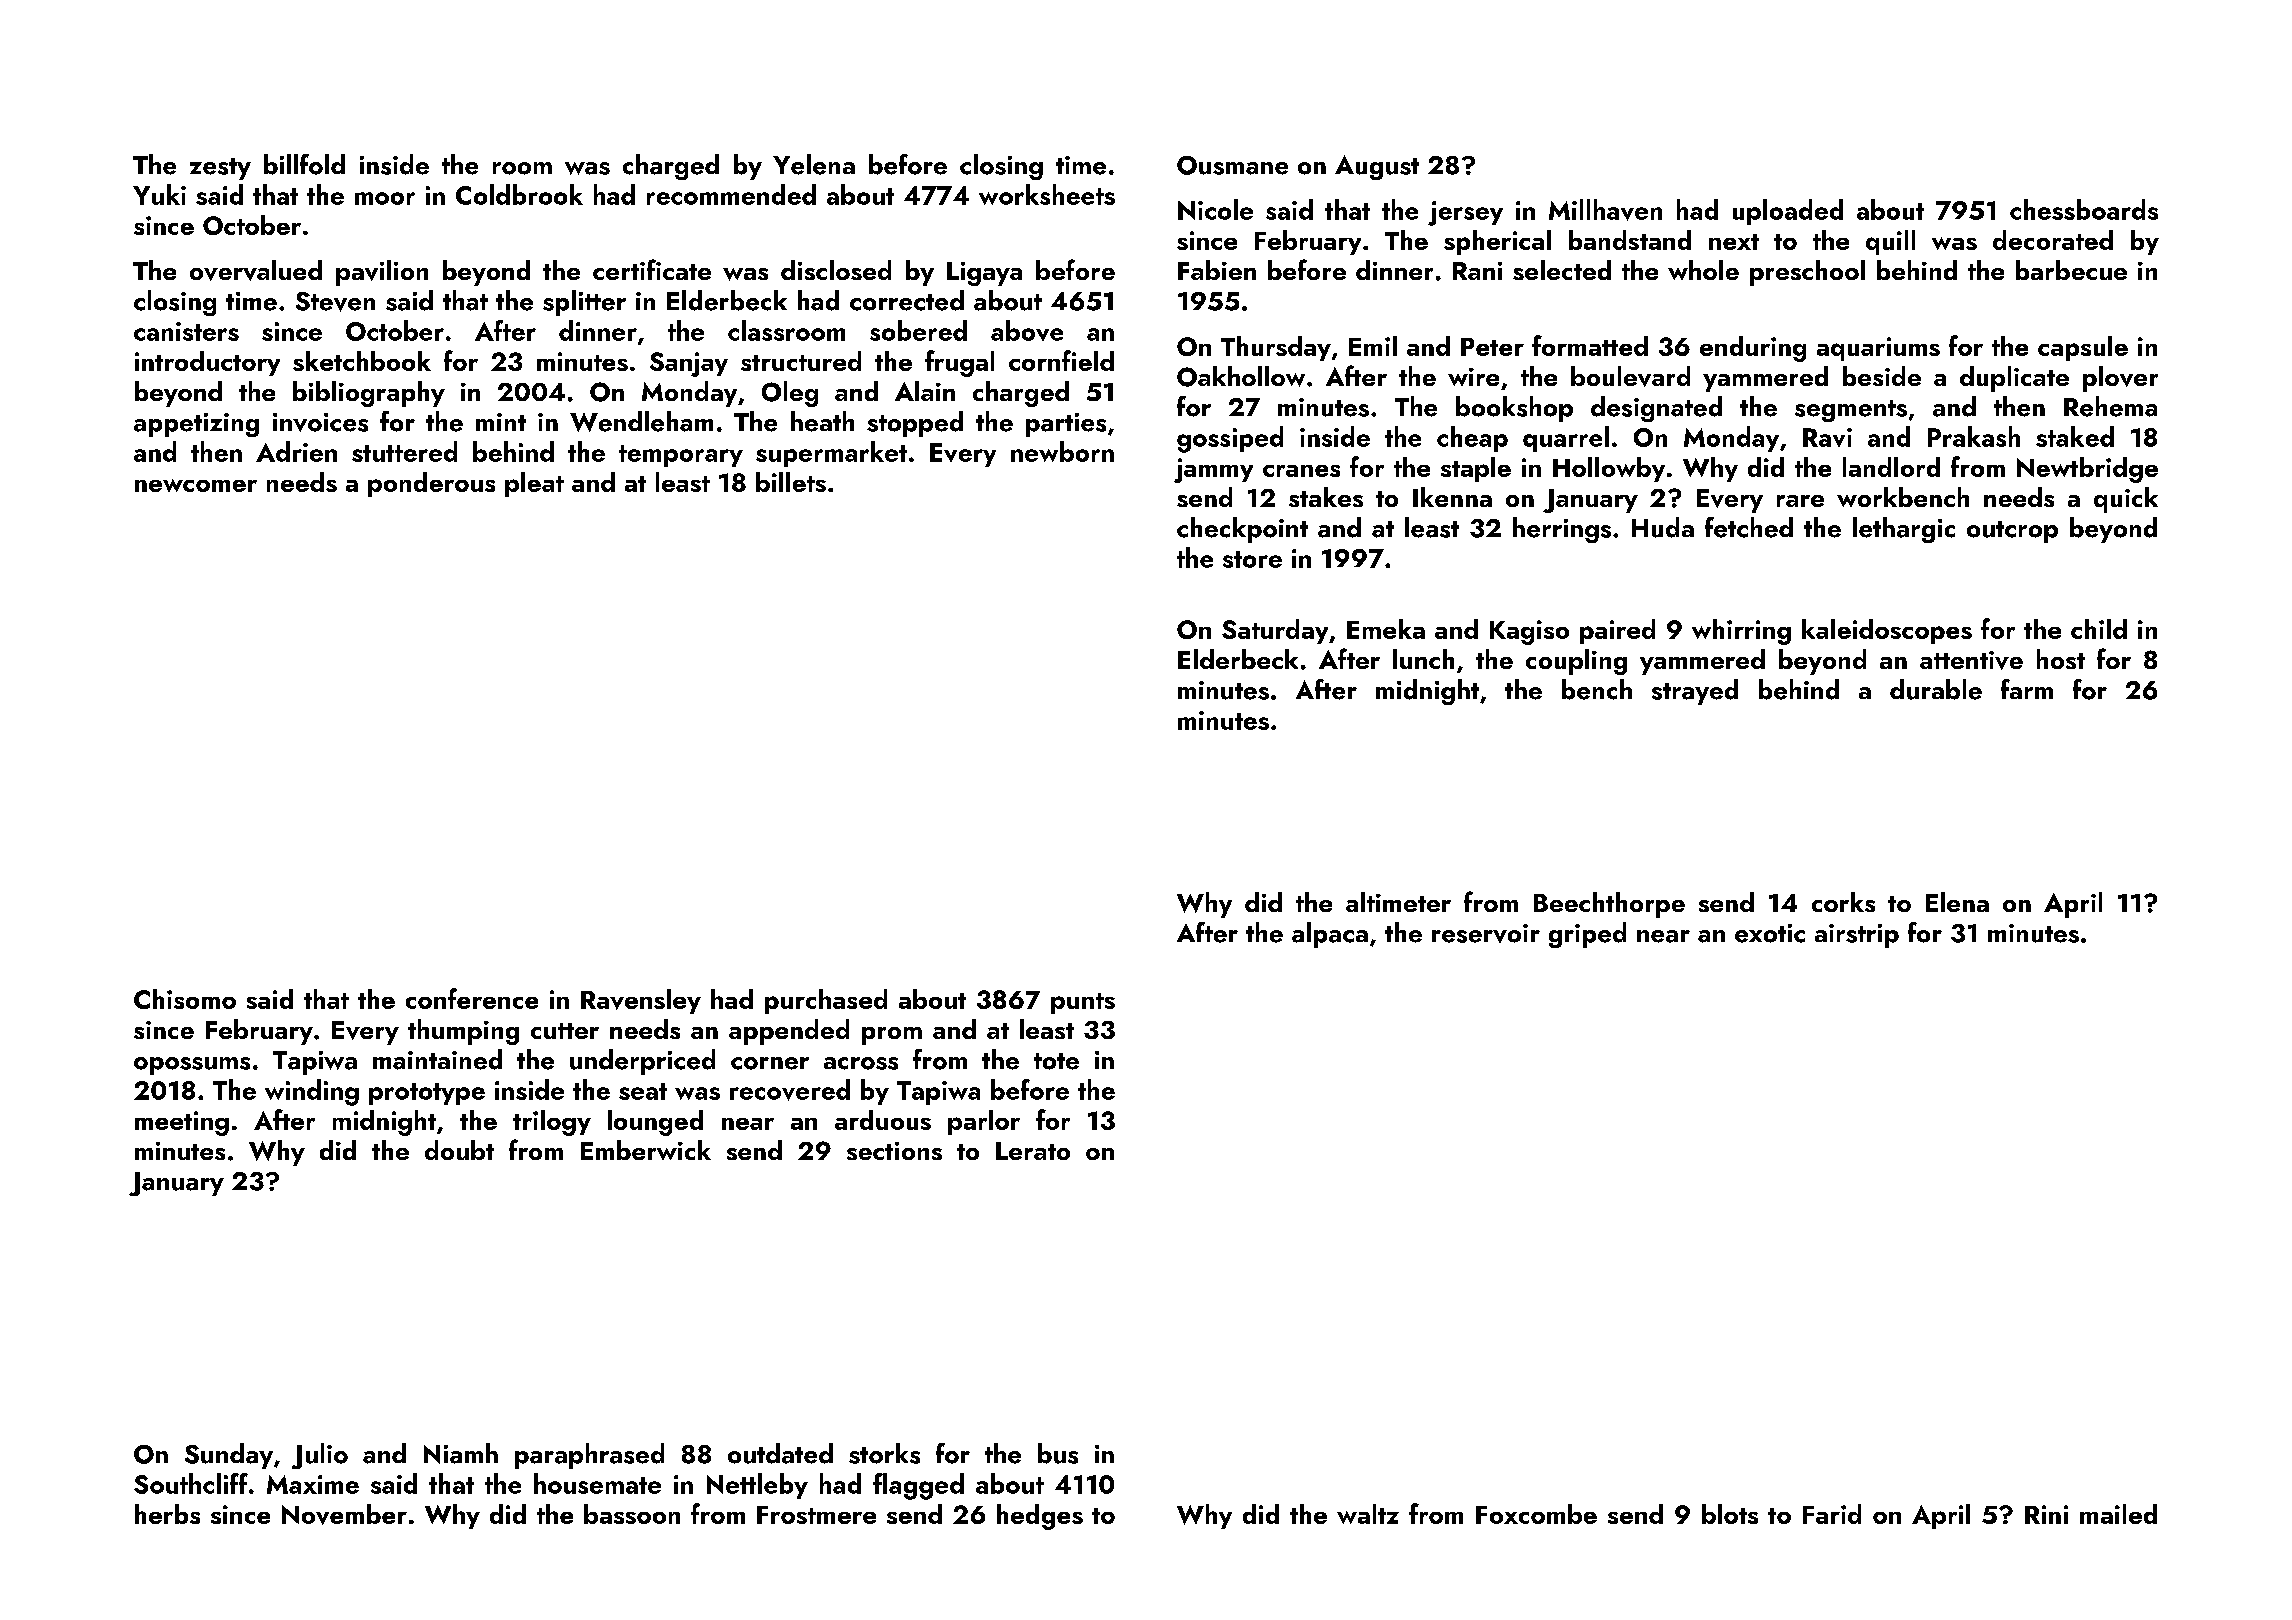 The height and width of the image is (1620, 2292). Describe the element at coordinates (196, 485) in the image. I see `newcomer` at that location.
